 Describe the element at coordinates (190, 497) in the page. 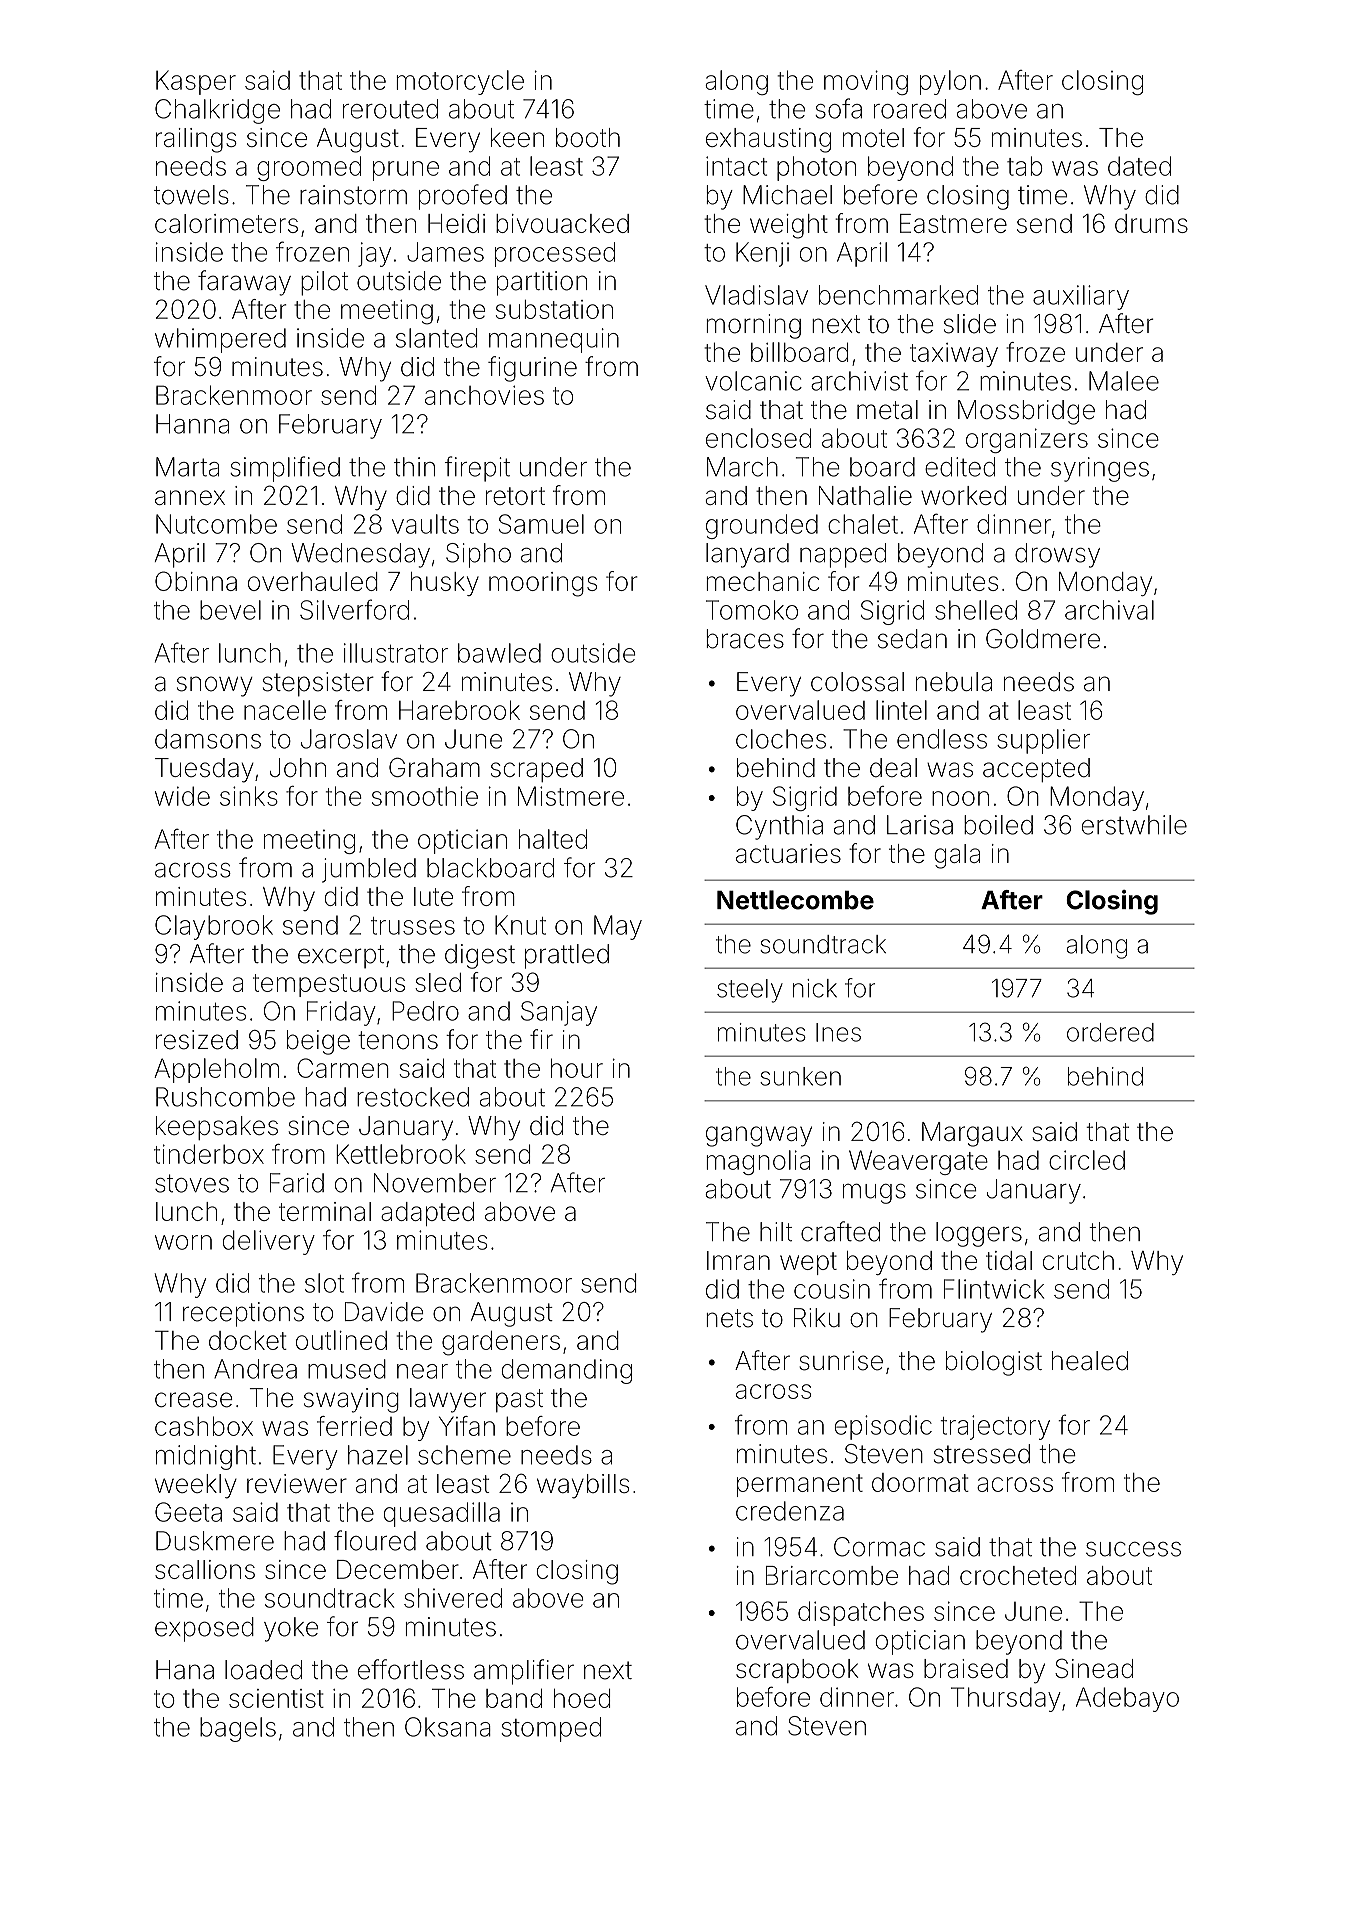

I see `annex` at that location.
